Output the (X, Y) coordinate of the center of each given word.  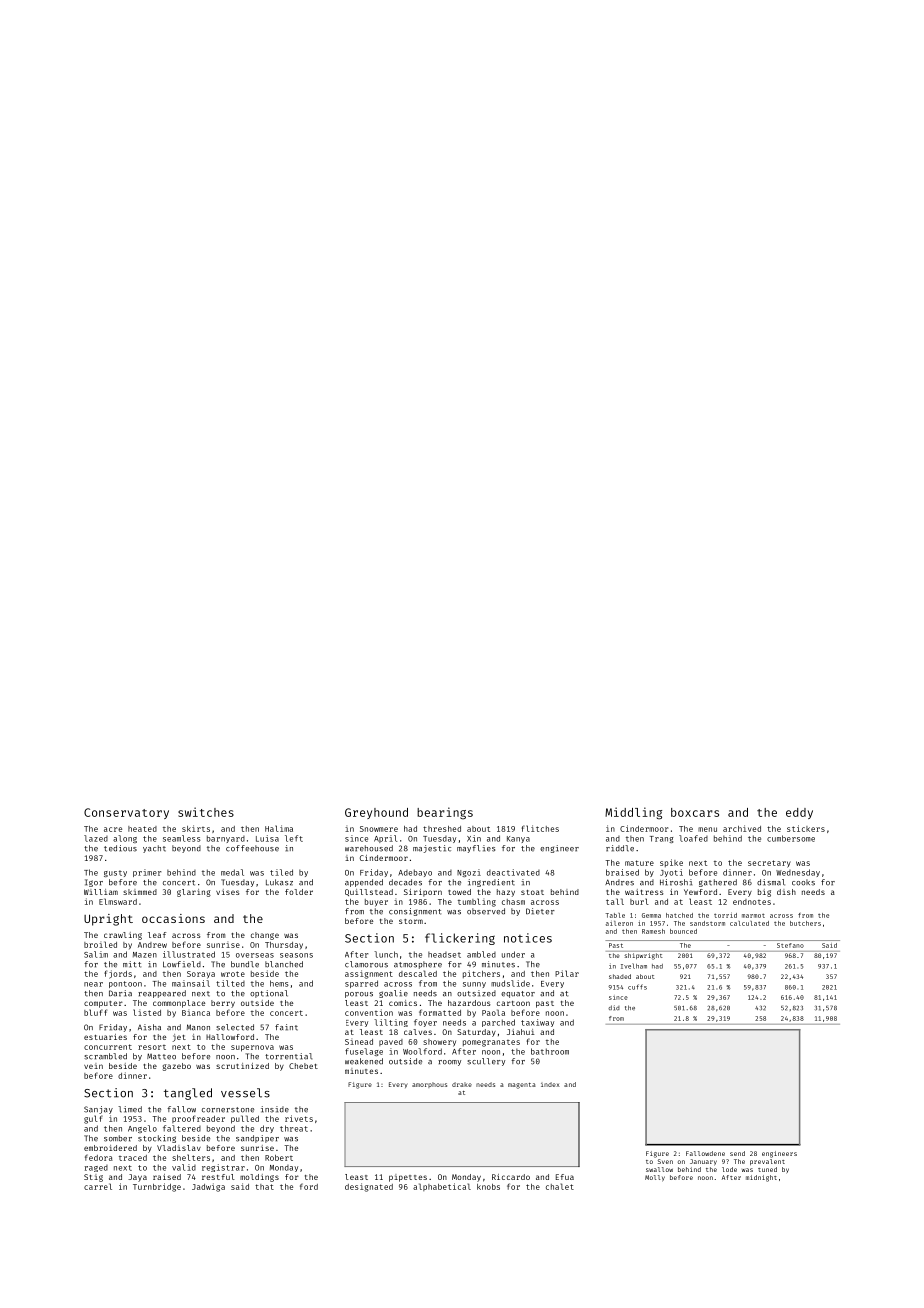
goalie (393, 994)
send (737, 1153)
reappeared (162, 994)
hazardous (469, 1003)
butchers (805, 923)
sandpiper (257, 1139)
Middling (633, 813)
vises (227, 892)
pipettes (408, 1178)
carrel (98, 1186)
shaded (620, 976)
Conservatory (126, 813)
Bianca (196, 1013)
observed (486, 911)
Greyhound (376, 813)
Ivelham (634, 966)
